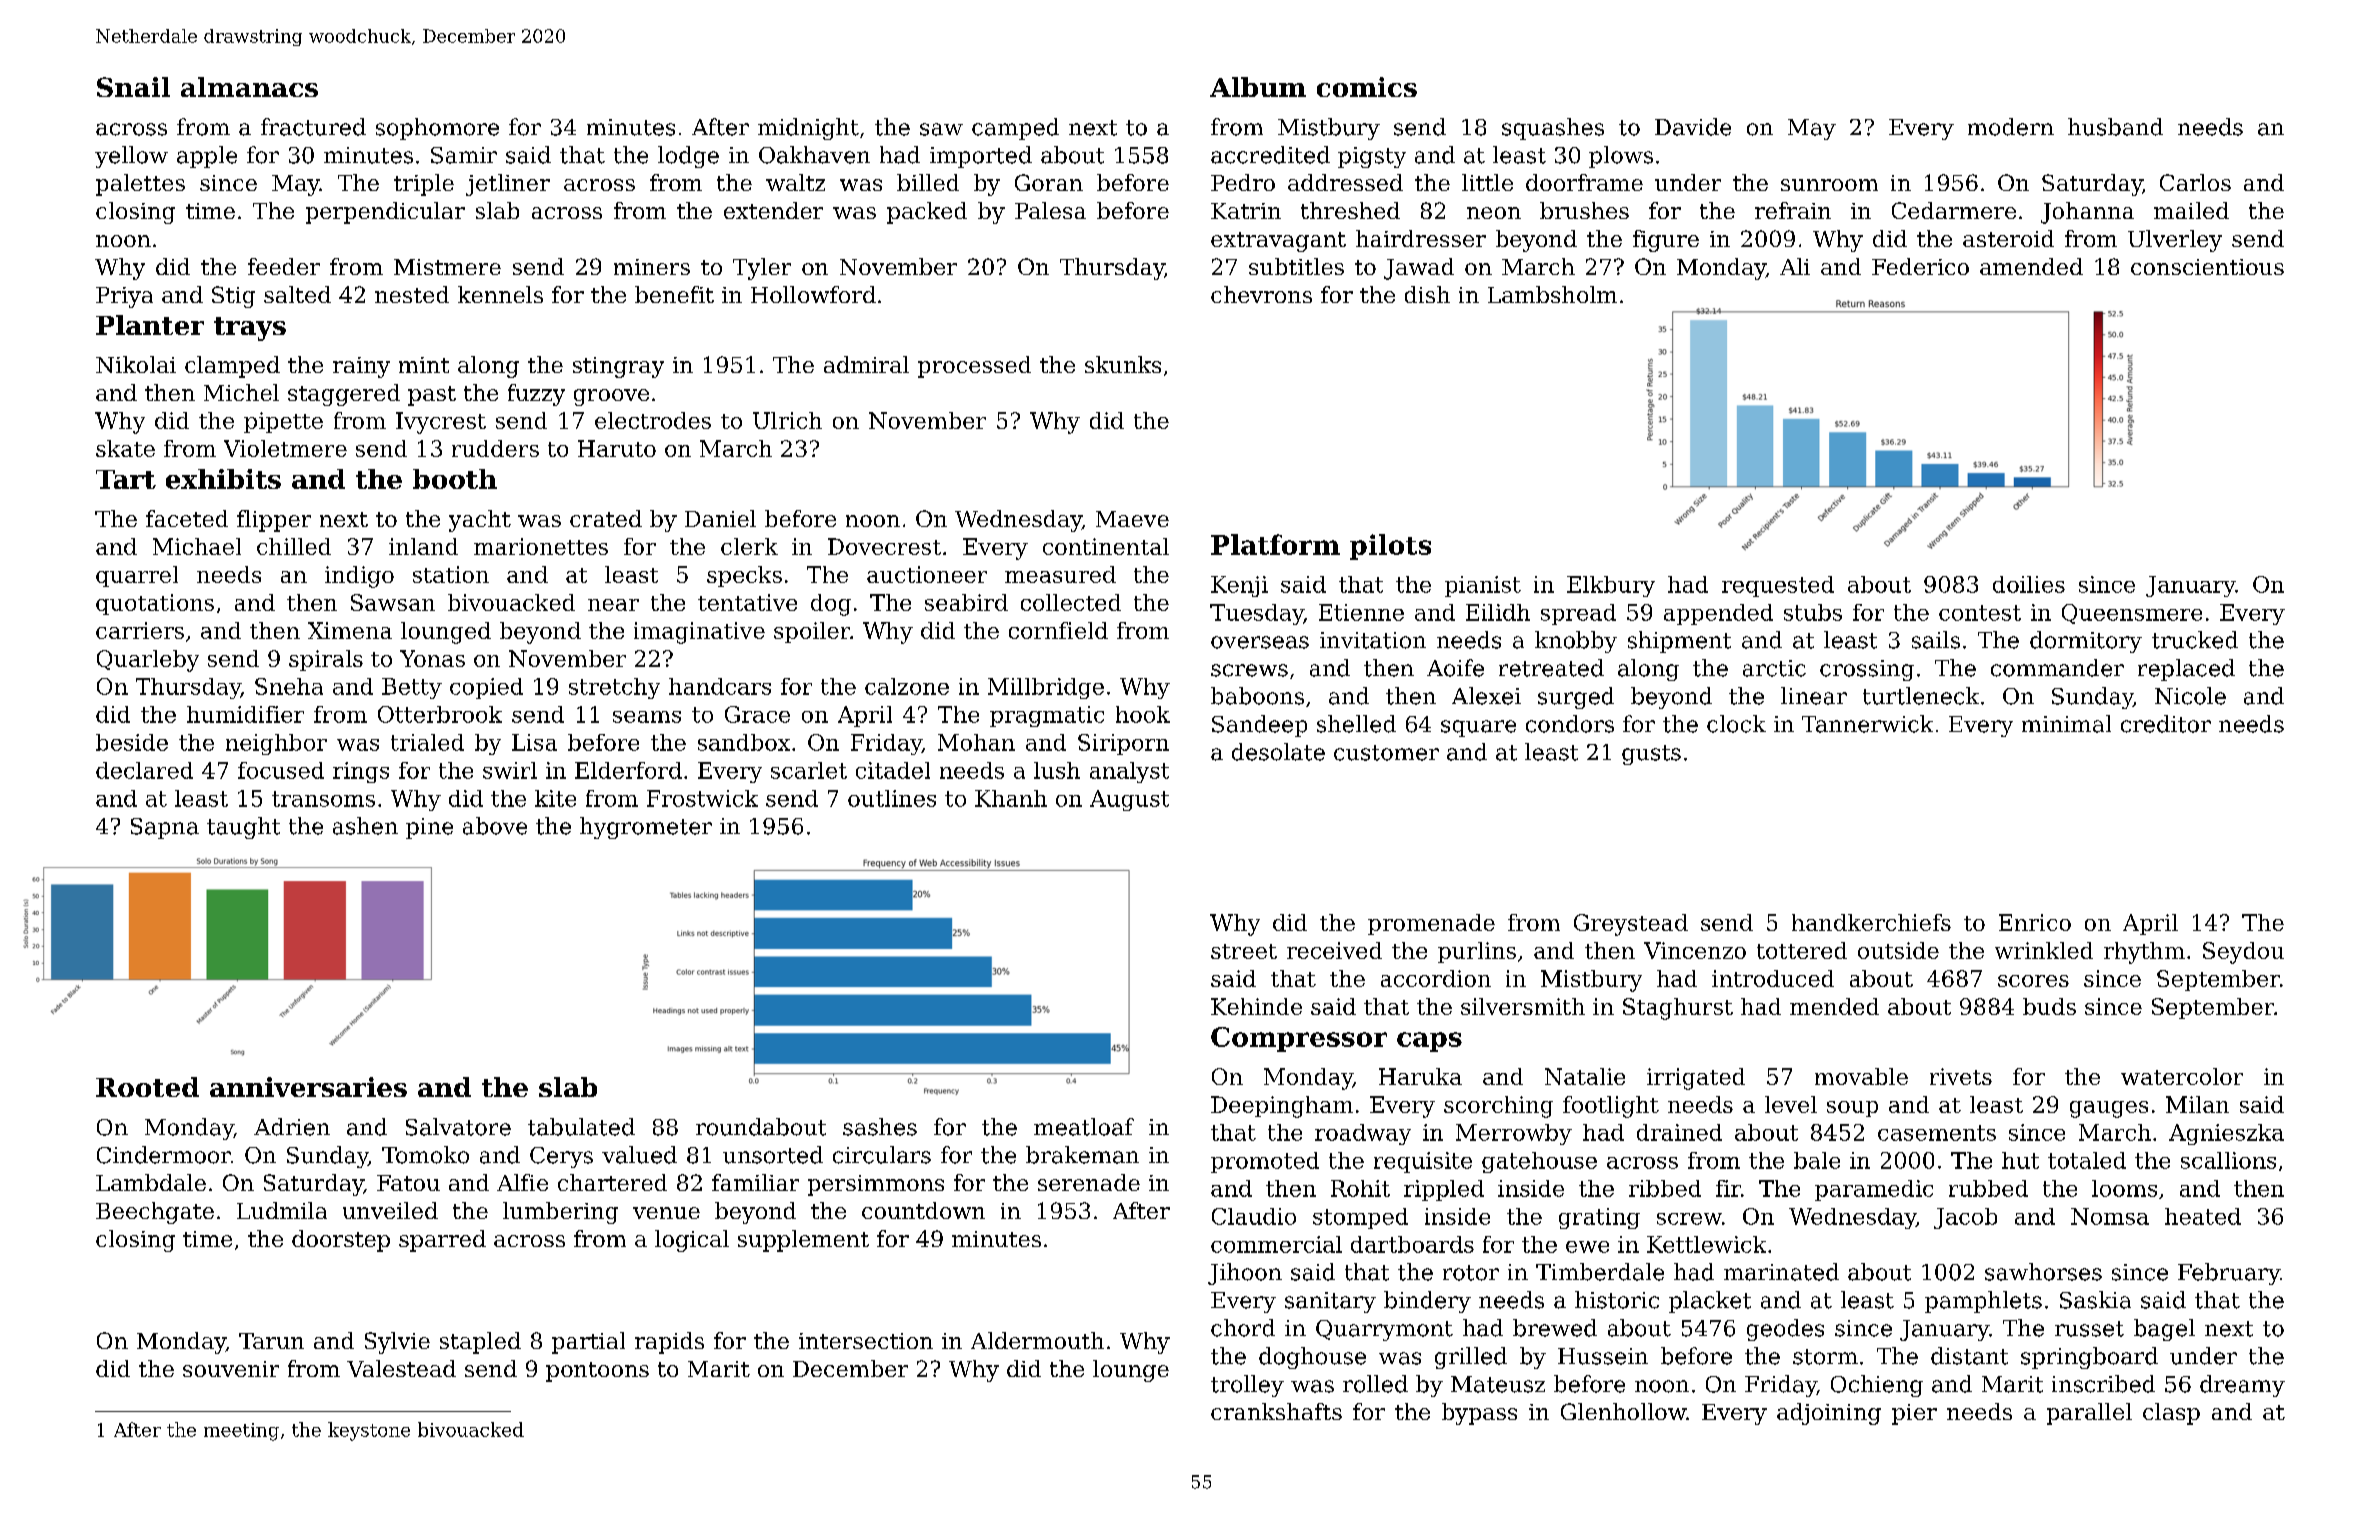  I want to click on Snail, so click(133, 87).
